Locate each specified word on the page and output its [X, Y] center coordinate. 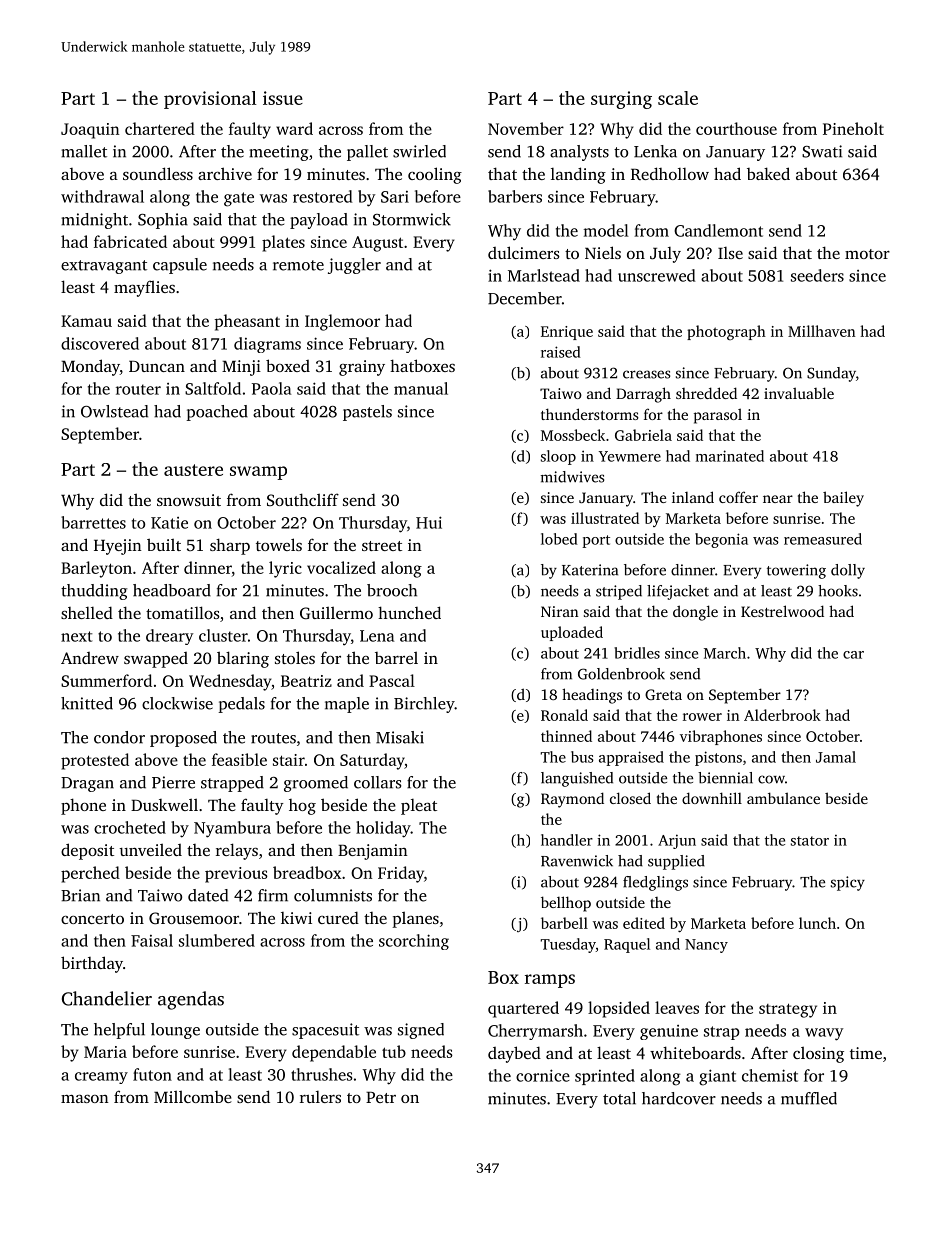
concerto [92, 919]
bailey [843, 499]
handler [567, 840]
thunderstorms [590, 414]
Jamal [836, 757]
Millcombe [193, 1097]
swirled [419, 151]
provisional [210, 100]
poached [217, 413]
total [619, 1098]
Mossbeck [573, 435]
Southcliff [303, 499]
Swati [822, 151]
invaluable [799, 393]
